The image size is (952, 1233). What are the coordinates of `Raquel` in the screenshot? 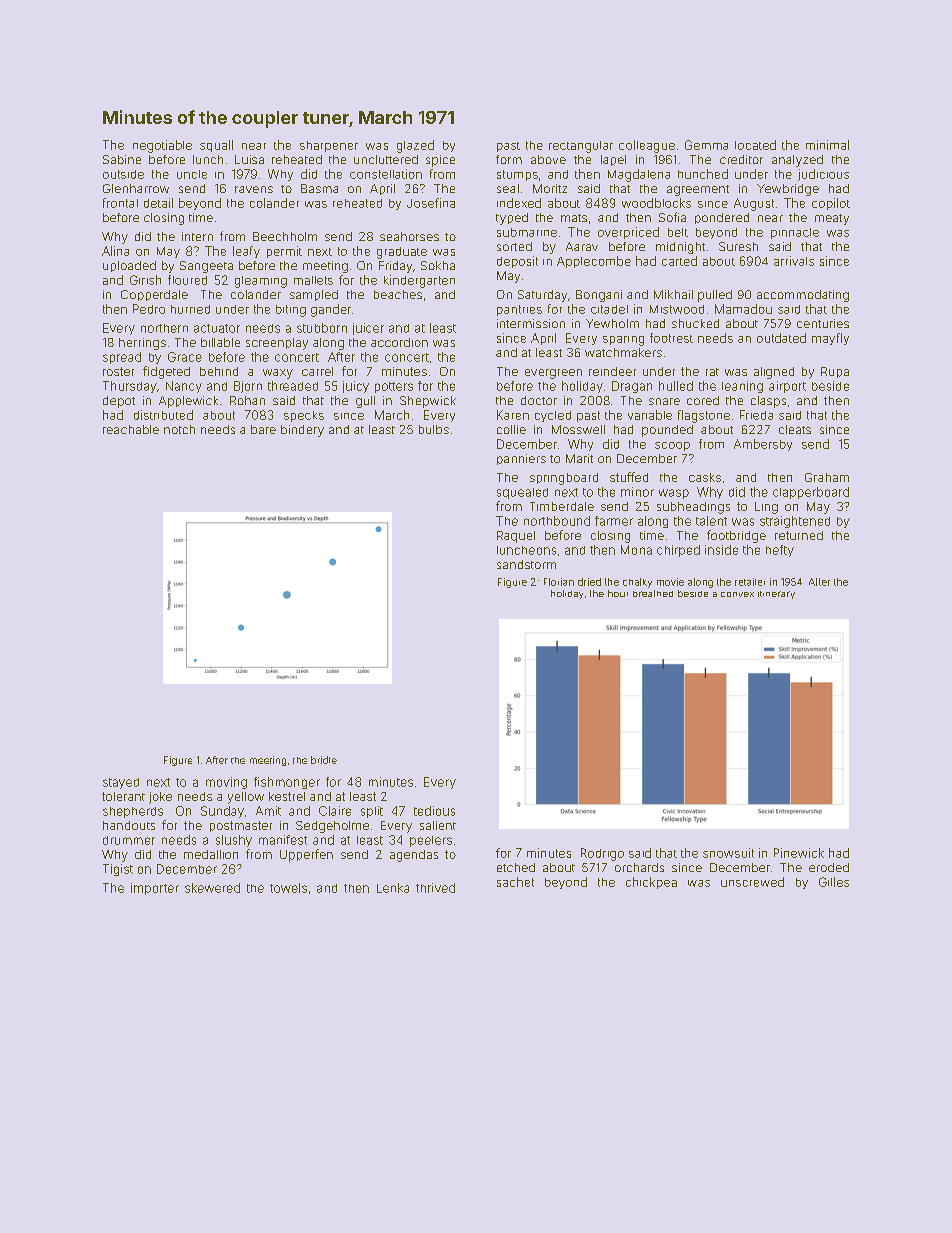 It's located at (516, 537).
